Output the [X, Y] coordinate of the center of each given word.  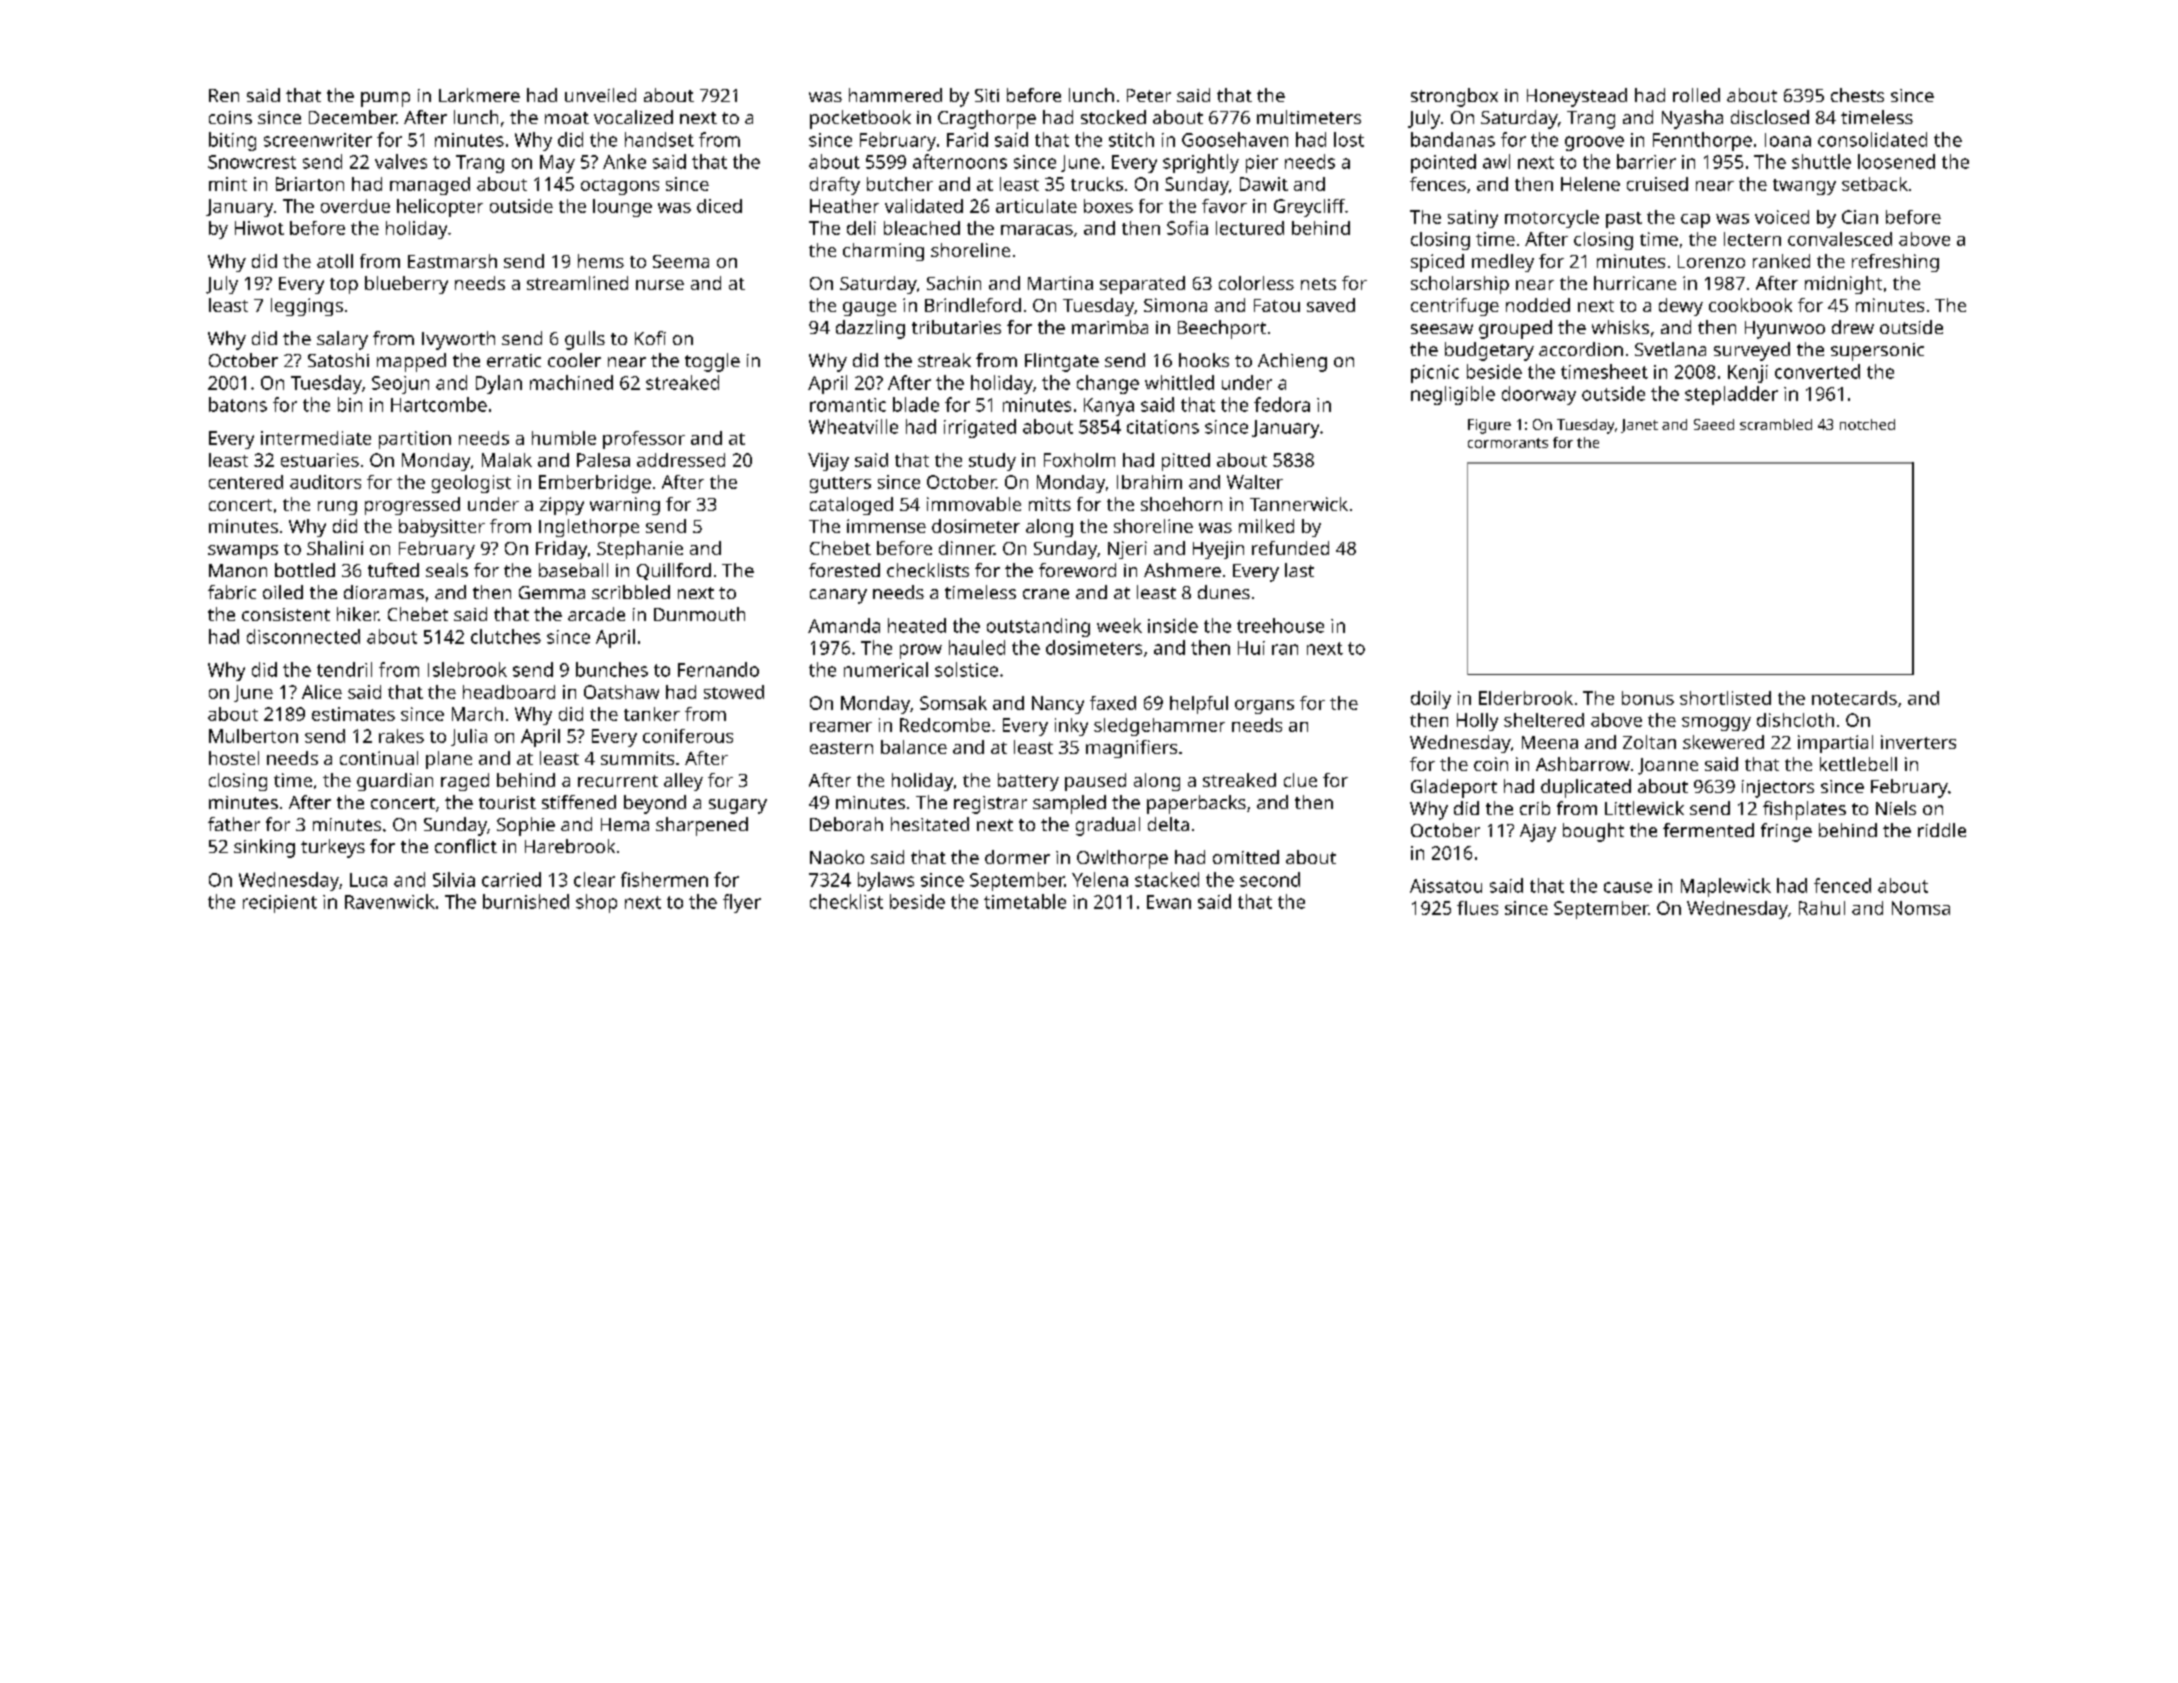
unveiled [600, 95]
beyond [655, 804]
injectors [1778, 789]
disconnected [303, 636]
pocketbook [860, 119]
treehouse [1280, 625]
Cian [1860, 217]
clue [1300, 780]
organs [1264, 707]
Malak [507, 460]
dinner [966, 548]
